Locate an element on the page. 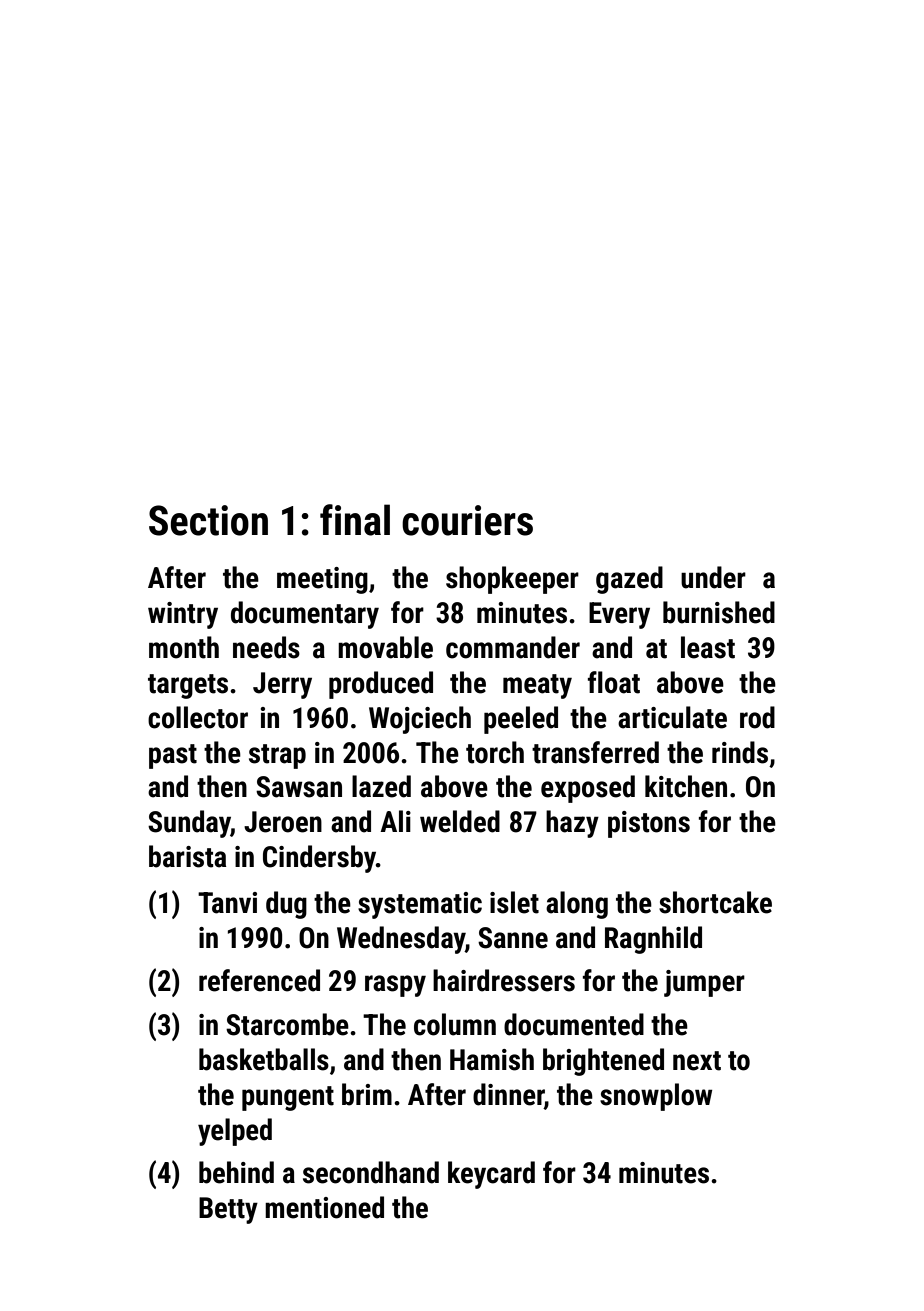 This page has height=1311, width=924. couriers is located at coordinates (467, 520).
